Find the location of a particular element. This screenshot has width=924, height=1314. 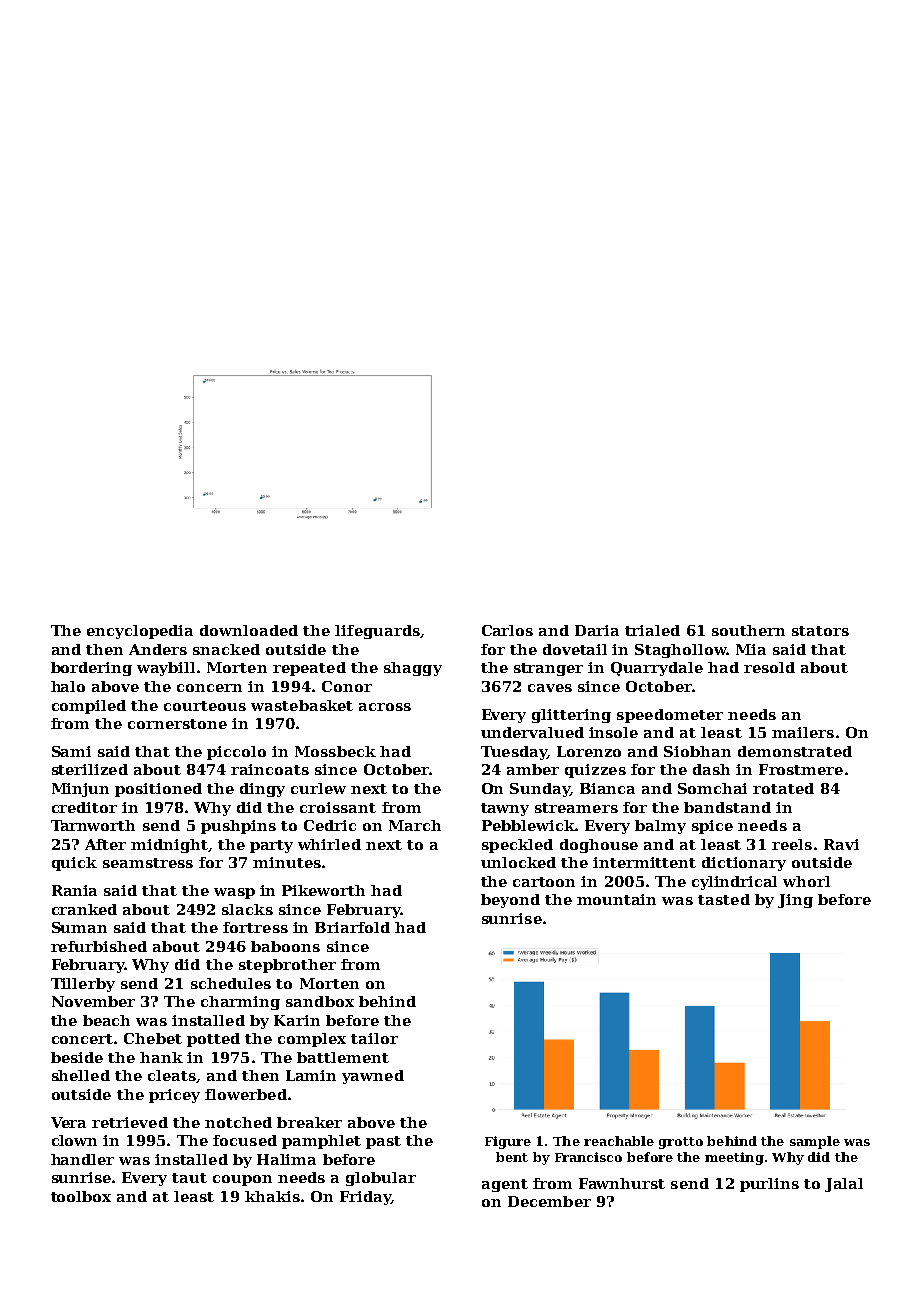

croissant is located at coordinates (338, 807).
